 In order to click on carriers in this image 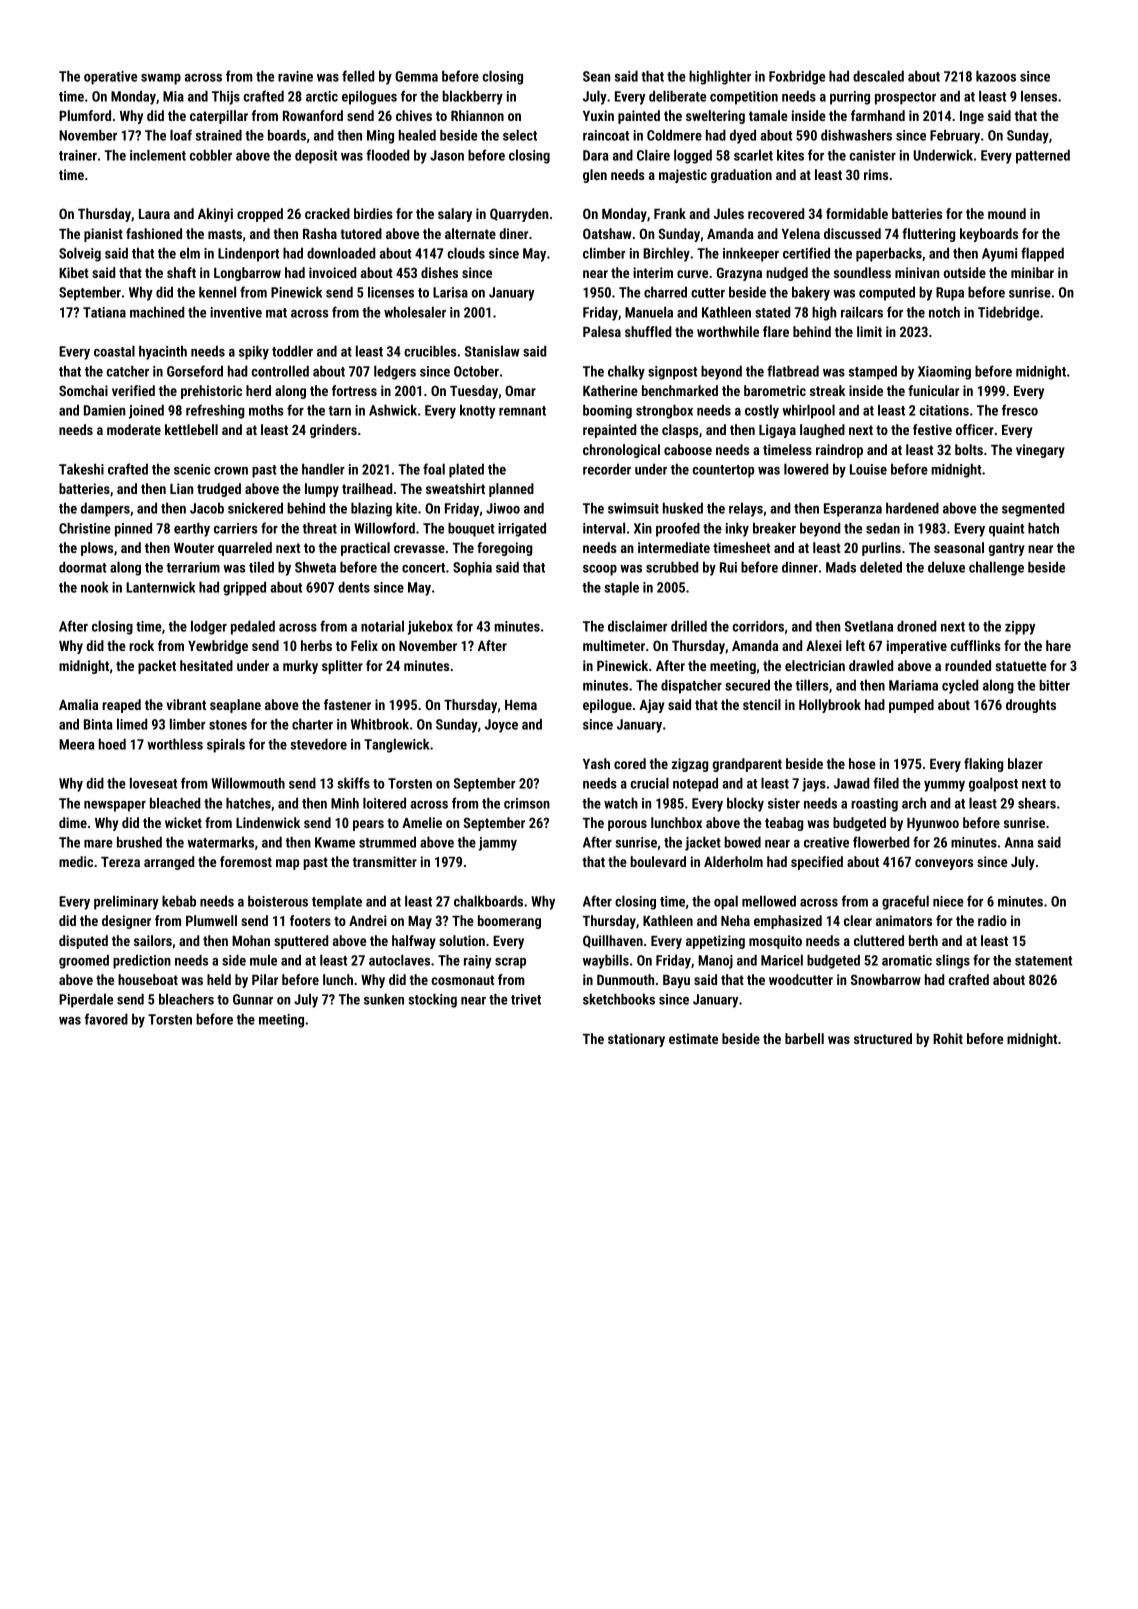, I will do `click(236, 528)`.
